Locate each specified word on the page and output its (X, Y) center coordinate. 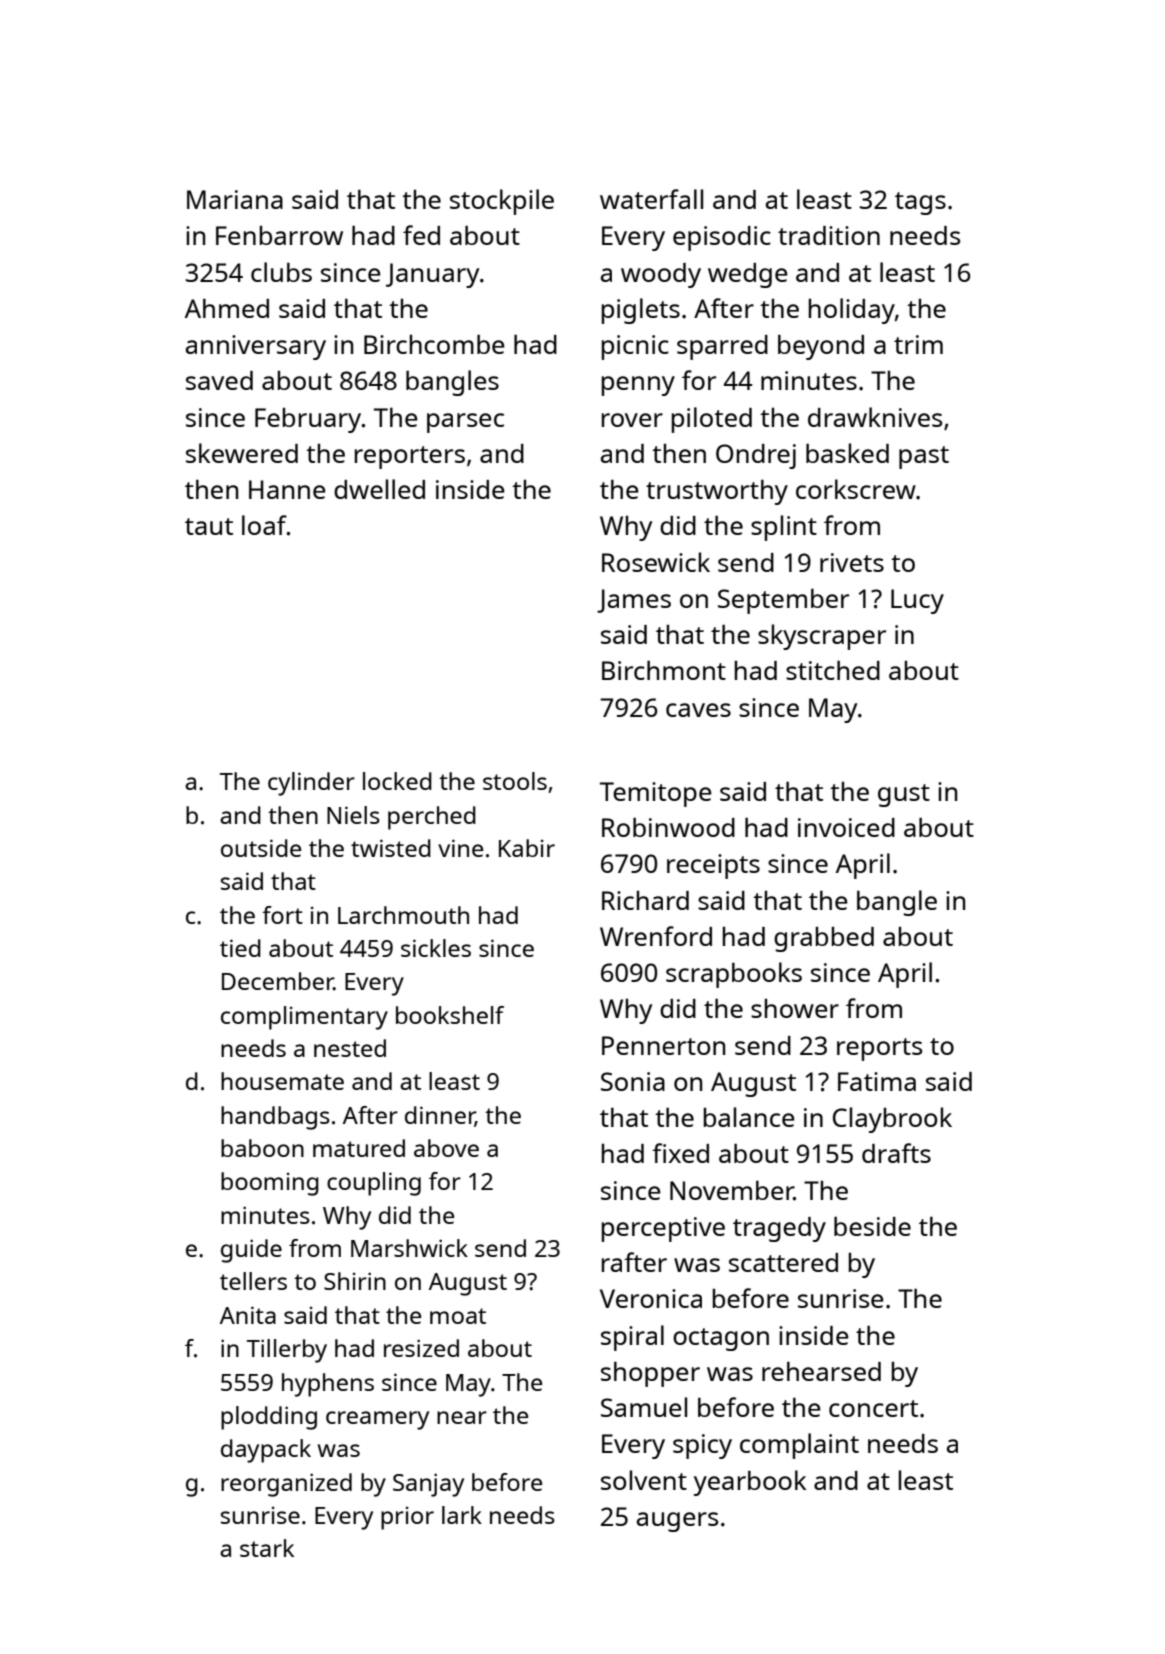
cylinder (311, 784)
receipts (713, 866)
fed (421, 235)
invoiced (846, 827)
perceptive (663, 1229)
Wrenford (656, 936)
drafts (896, 1153)
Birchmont (664, 670)
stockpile (502, 202)
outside (261, 848)
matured (359, 1148)
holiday (852, 311)
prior (407, 1518)
